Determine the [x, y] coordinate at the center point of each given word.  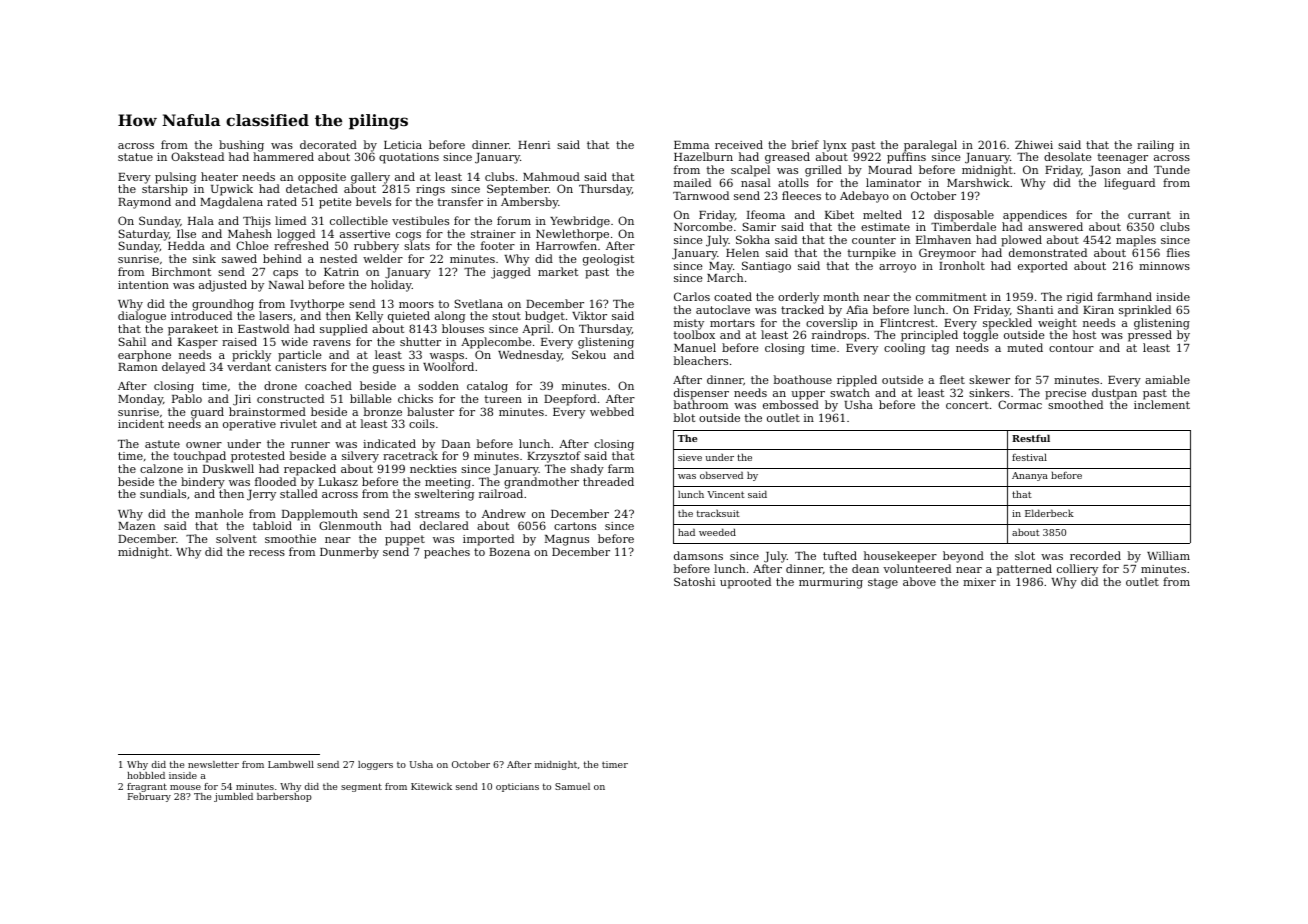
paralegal [930, 146]
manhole [219, 513]
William [1168, 555]
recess [267, 553]
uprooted [745, 583]
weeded [717, 532]
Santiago [766, 267]
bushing [241, 146]
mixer [979, 582]
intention [143, 285]
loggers [375, 765]
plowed [1021, 241]
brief [805, 144]
